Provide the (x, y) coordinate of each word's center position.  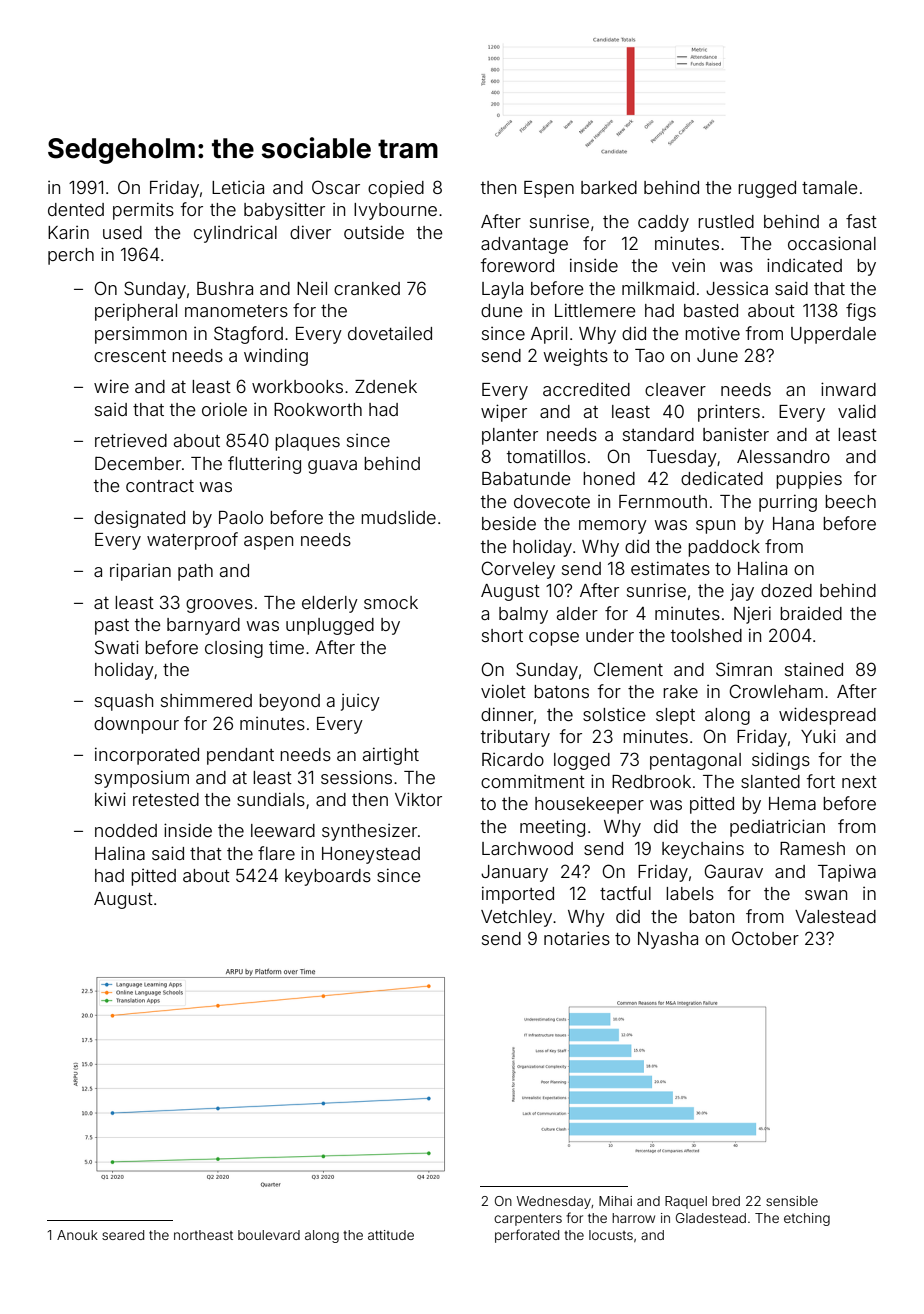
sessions (356, 777)
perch (71, 256)
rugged (767, 189)
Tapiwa (847, 873)
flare (276, 853)
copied (396, 189)
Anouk (77, 1235)
